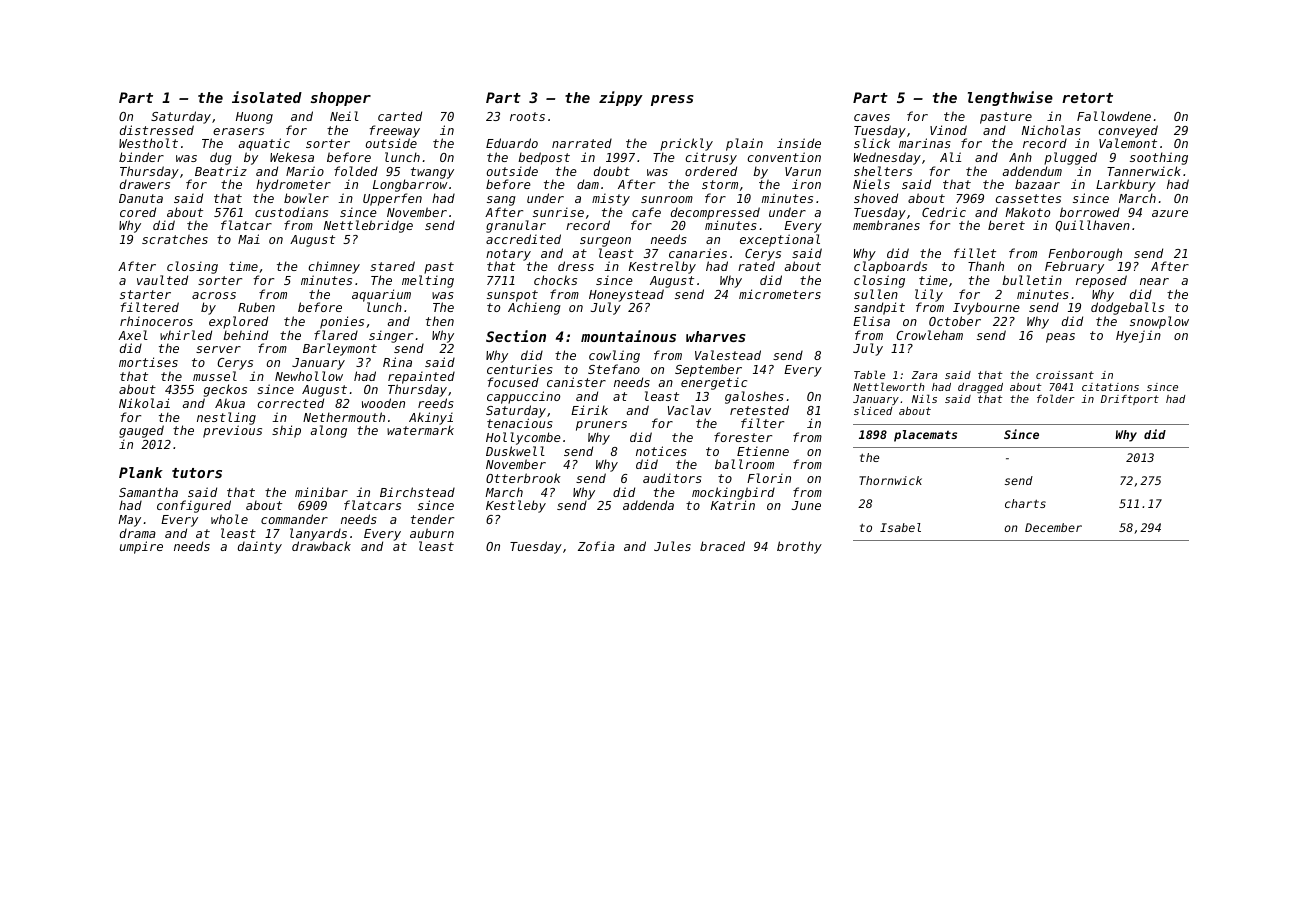  What do you see at coordinates (799, 547) in the document?
I see `brothy` at bounding box center [799, 547].
